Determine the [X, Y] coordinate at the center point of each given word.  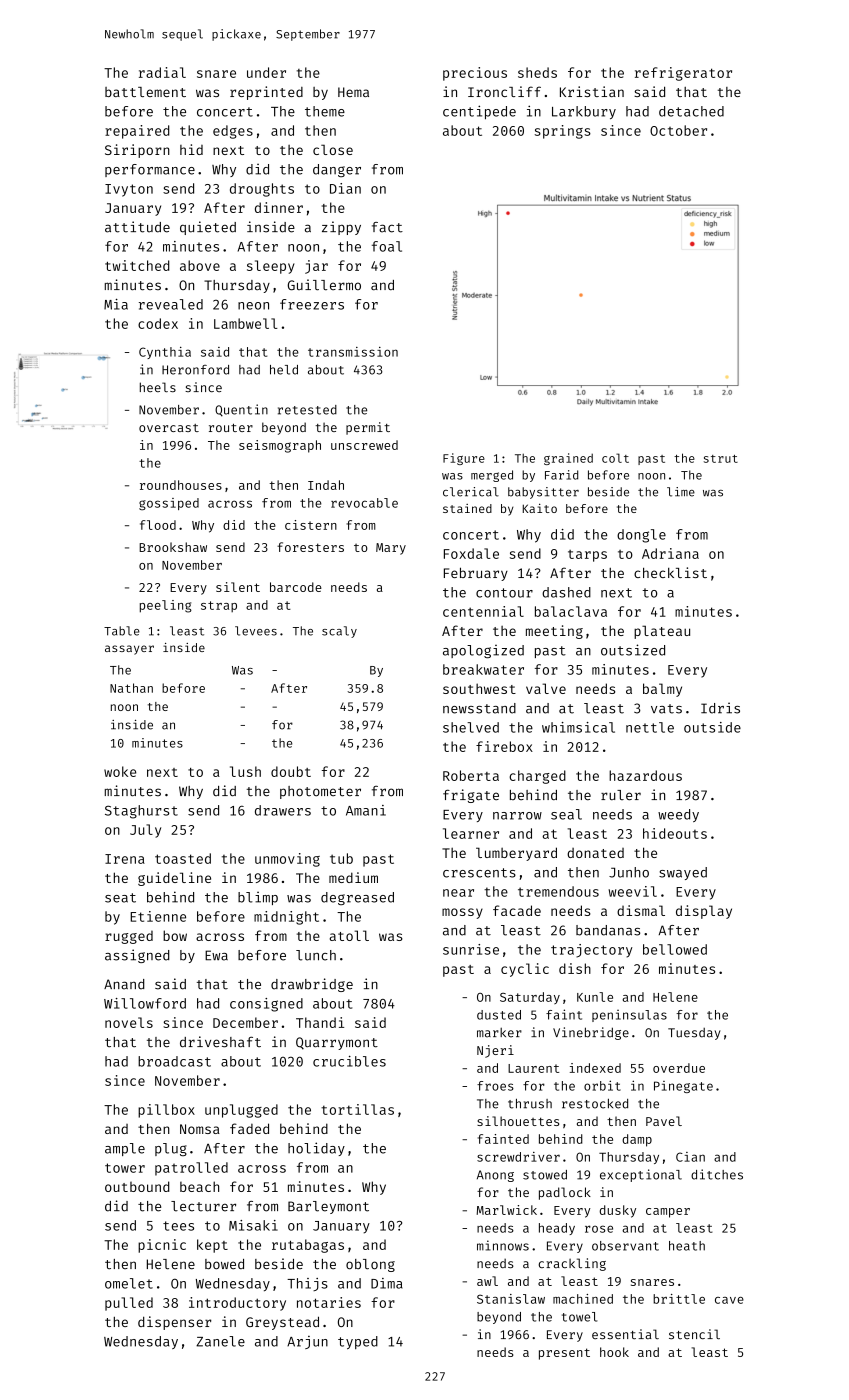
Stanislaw [511, 1299]
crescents [479, 873]
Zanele [220, 1341]
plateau [662, 632]
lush [245, 771]
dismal [641, 910]
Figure [464, 459]
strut [721, 459]
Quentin [241, 410]
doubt [291, 771]
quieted [208, 228]
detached [691, 111]
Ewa [216, 955]
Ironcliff [504, 91]
